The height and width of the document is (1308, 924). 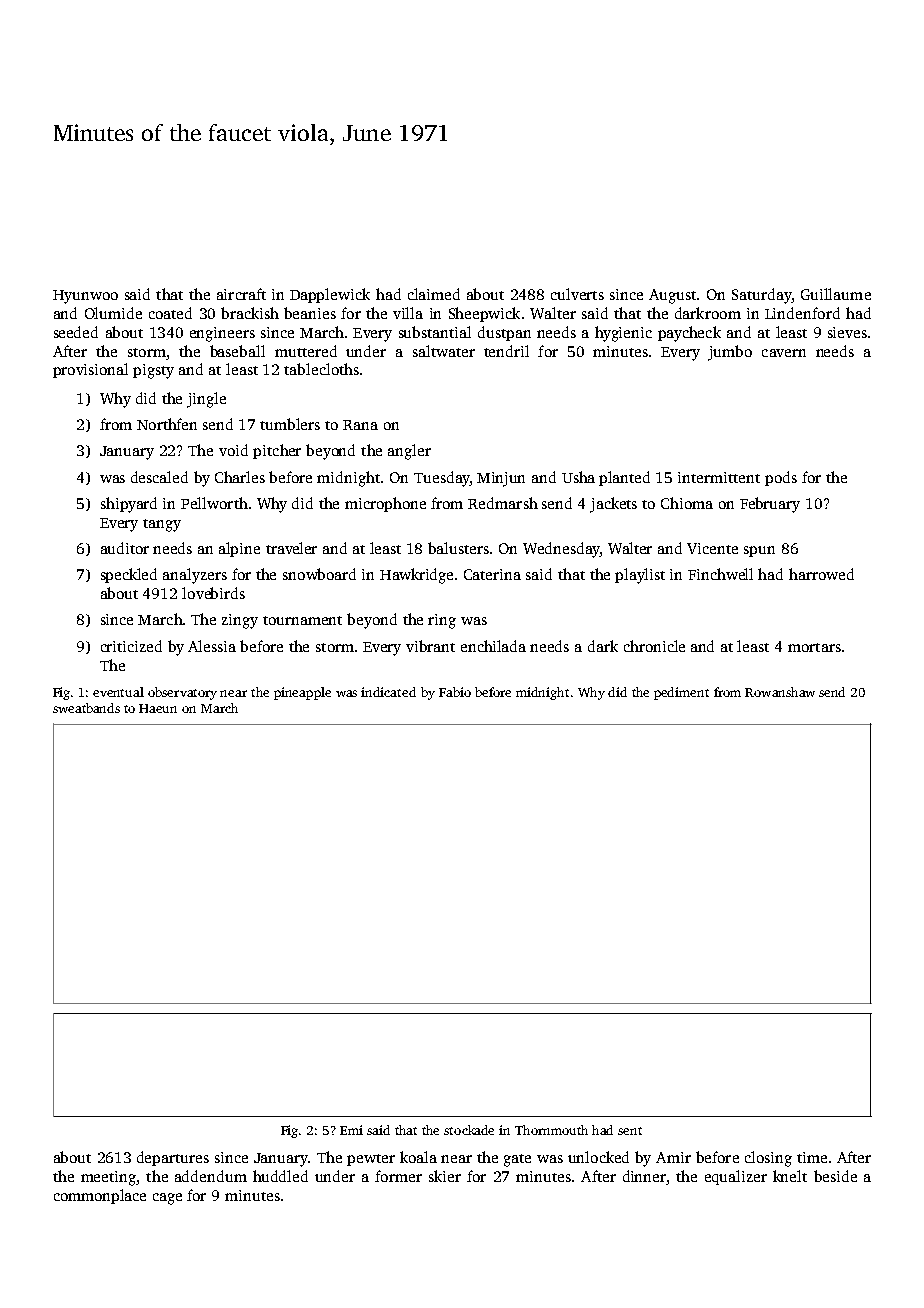 What do you see at coordinates (444, 351) in the document?
I see `saltwater` at bounding box center [444, 351].
